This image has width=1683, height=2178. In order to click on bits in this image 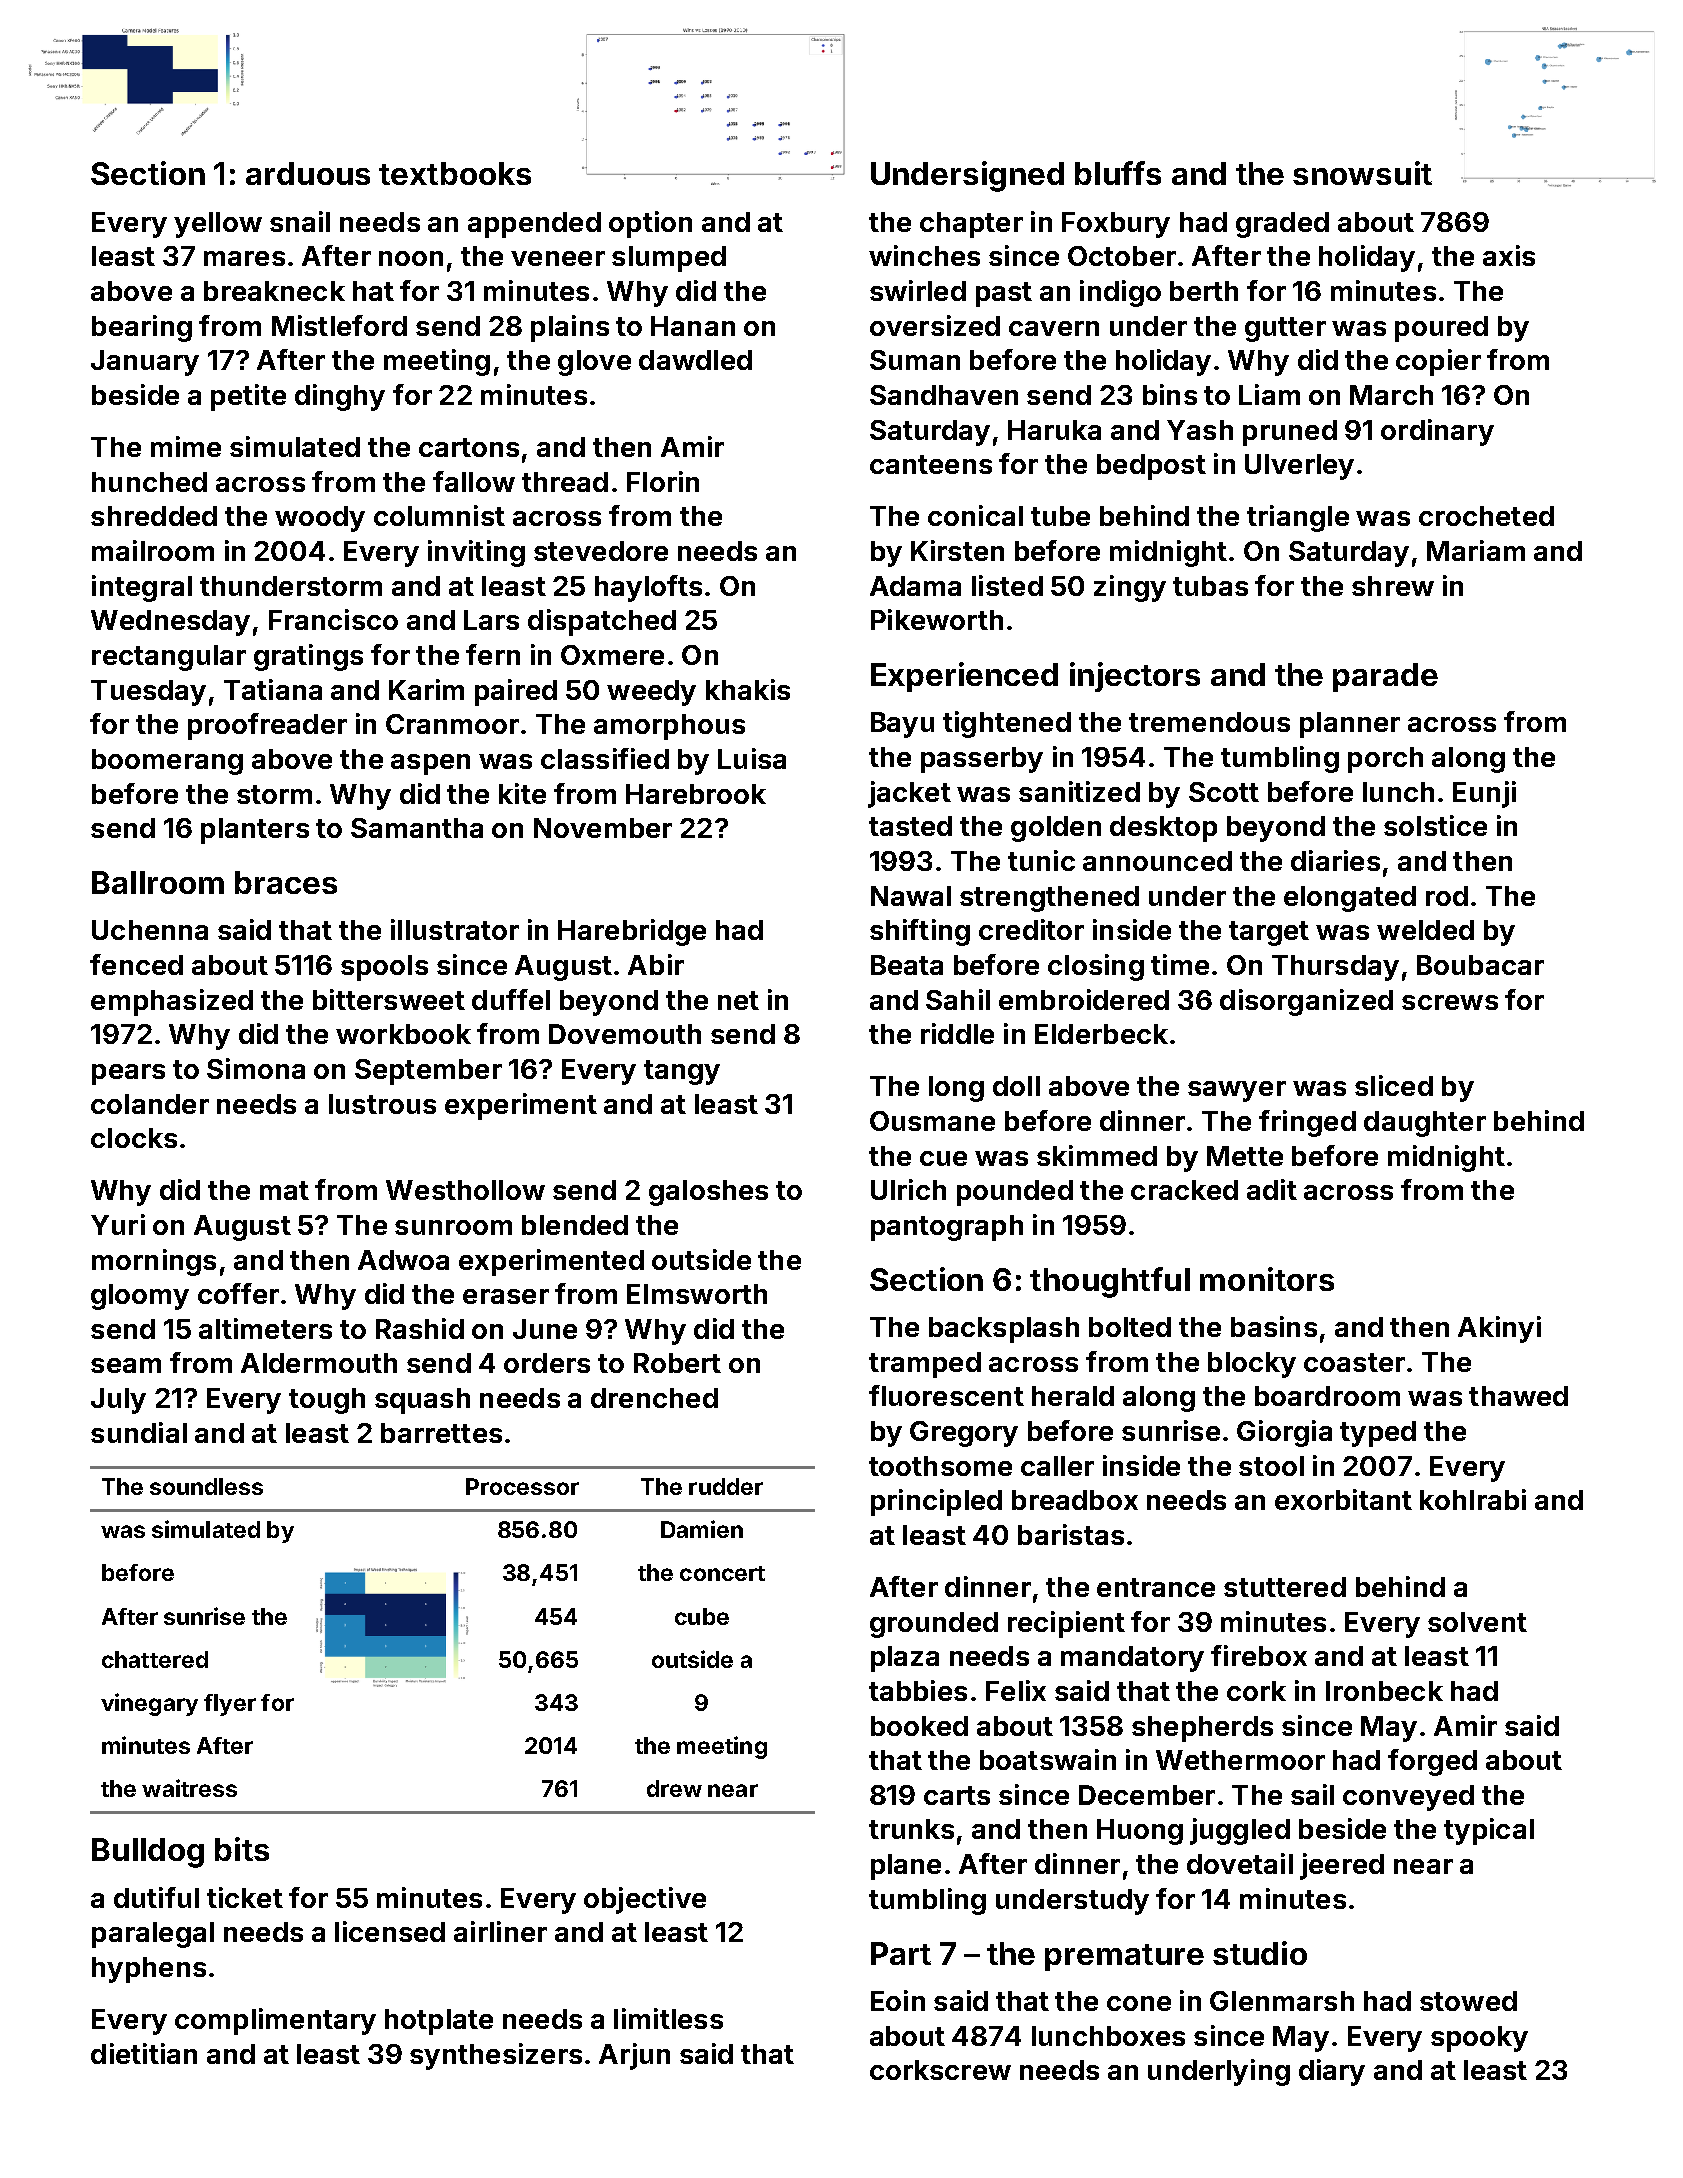, I will do `click(242, 1849)`.
